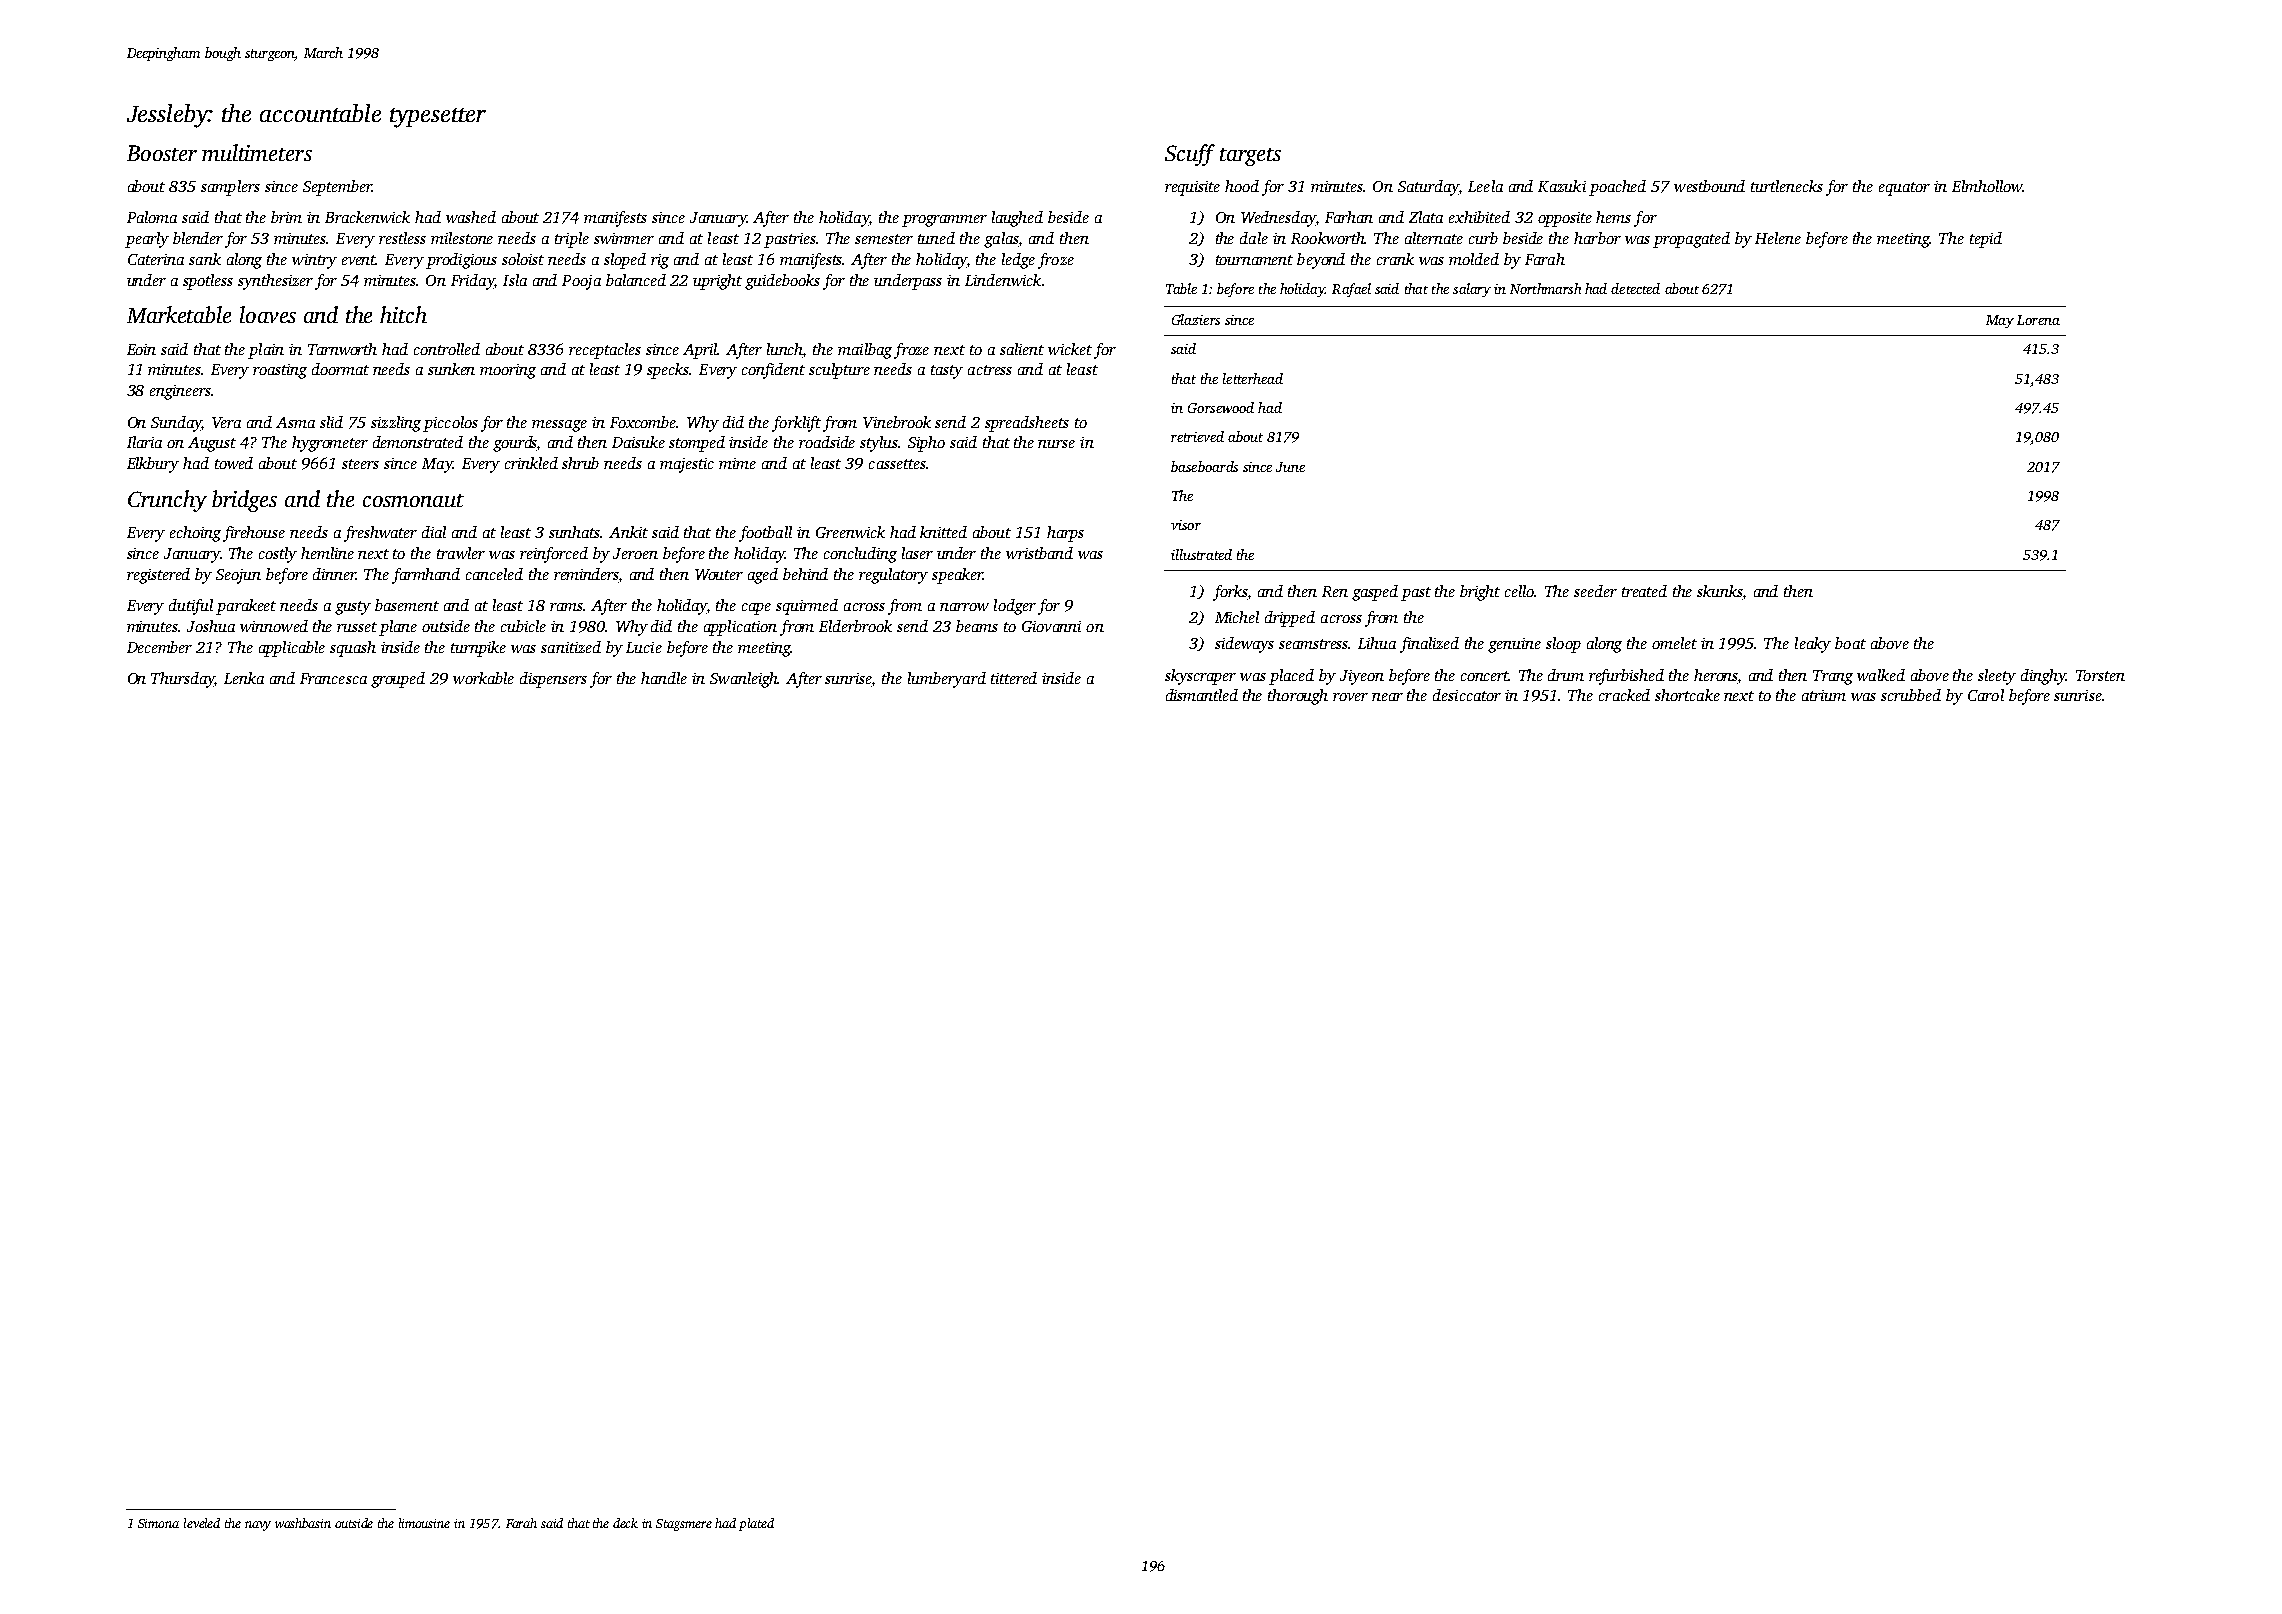 The height and width of the page is (1614, 2282). I want to click on skunks, so click(1720, 592).
